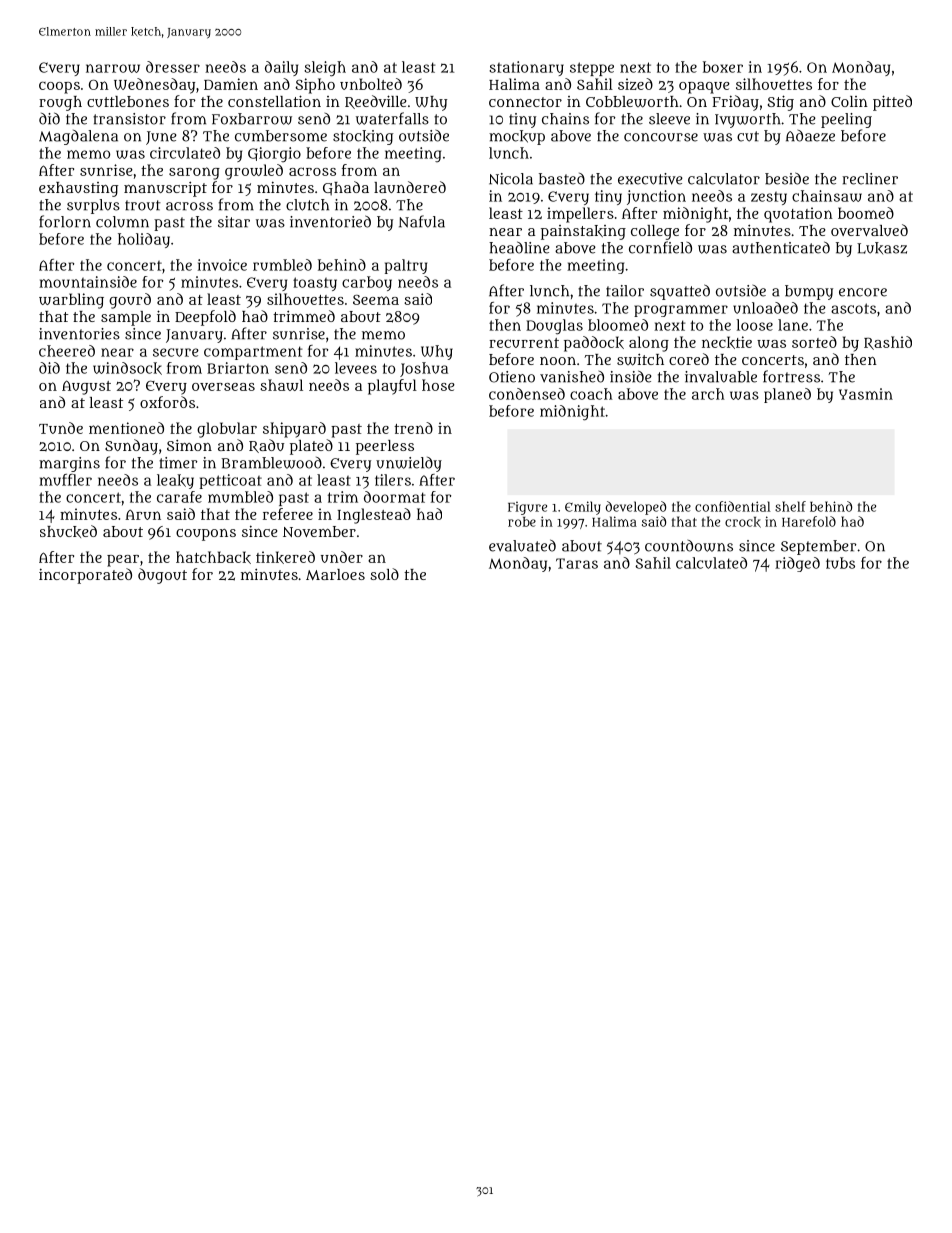  What do you see at coordinates (65, 480) in the image?
I see `muffler` at bounding box center [65, 480].
